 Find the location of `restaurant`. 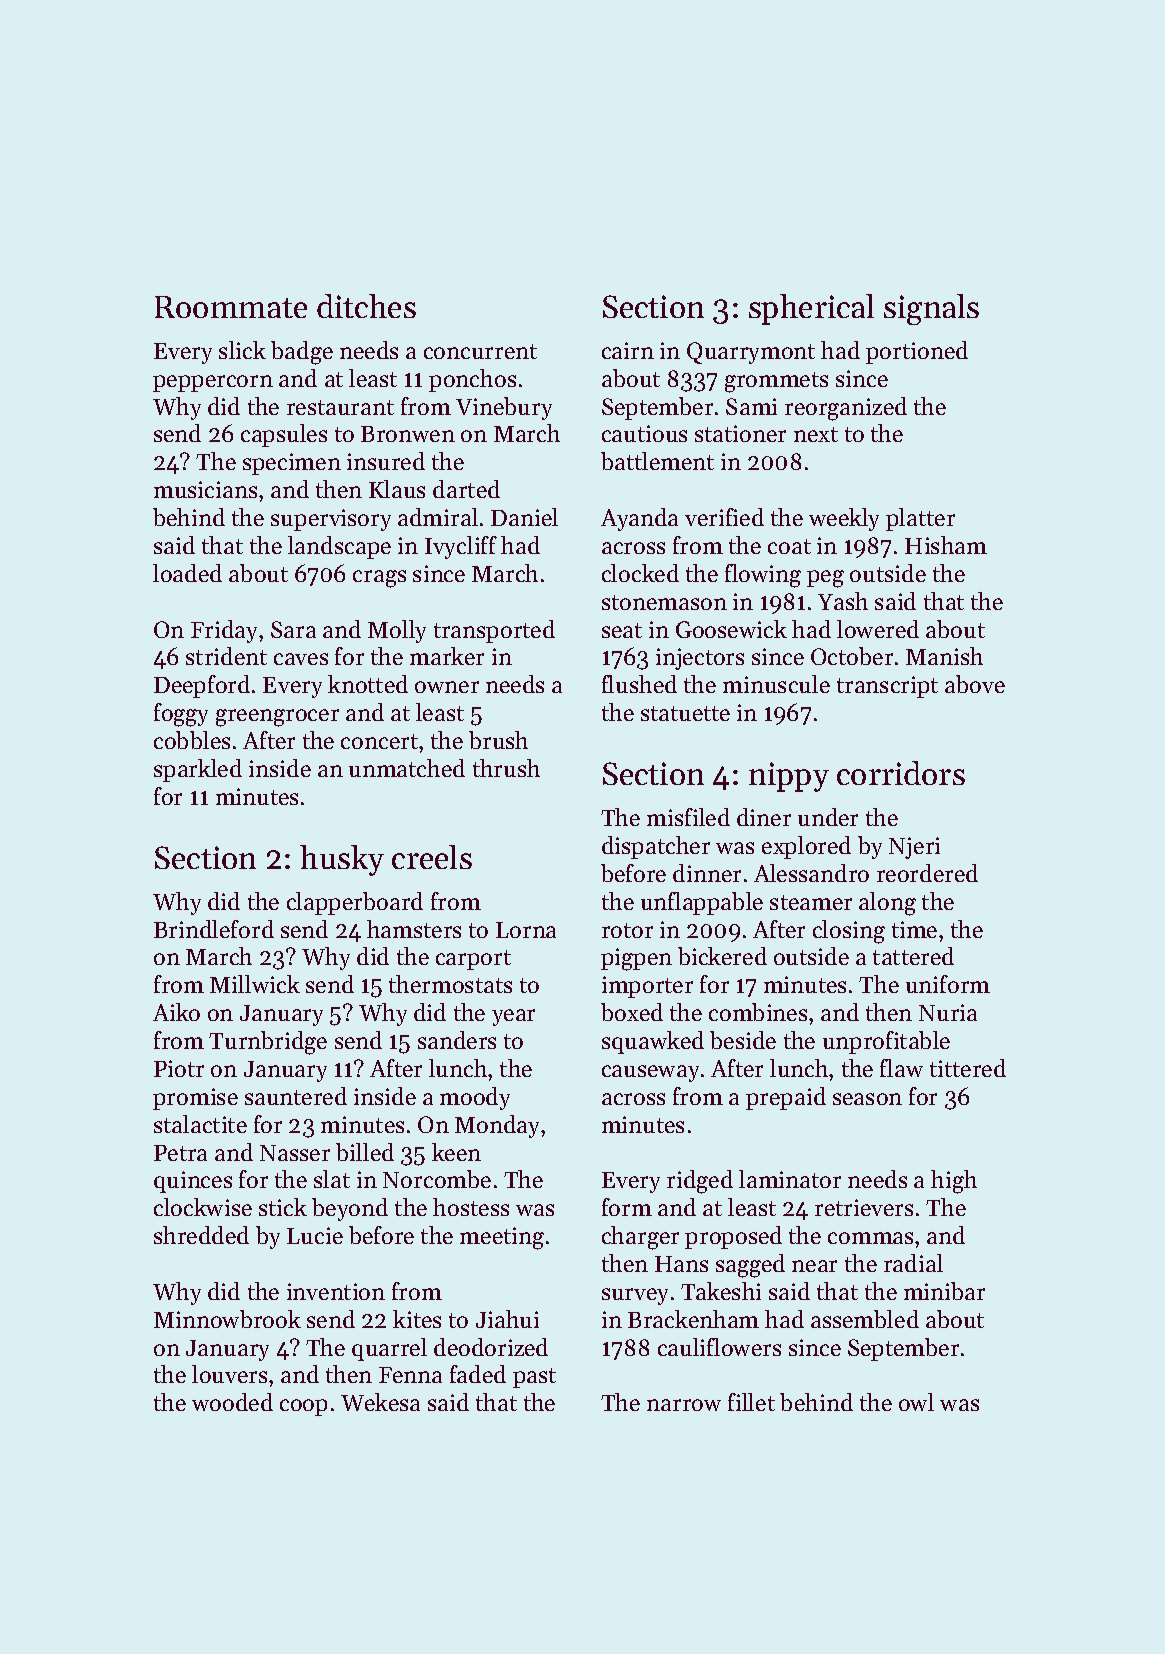

restaurant is located at coordinates (340, 407).
